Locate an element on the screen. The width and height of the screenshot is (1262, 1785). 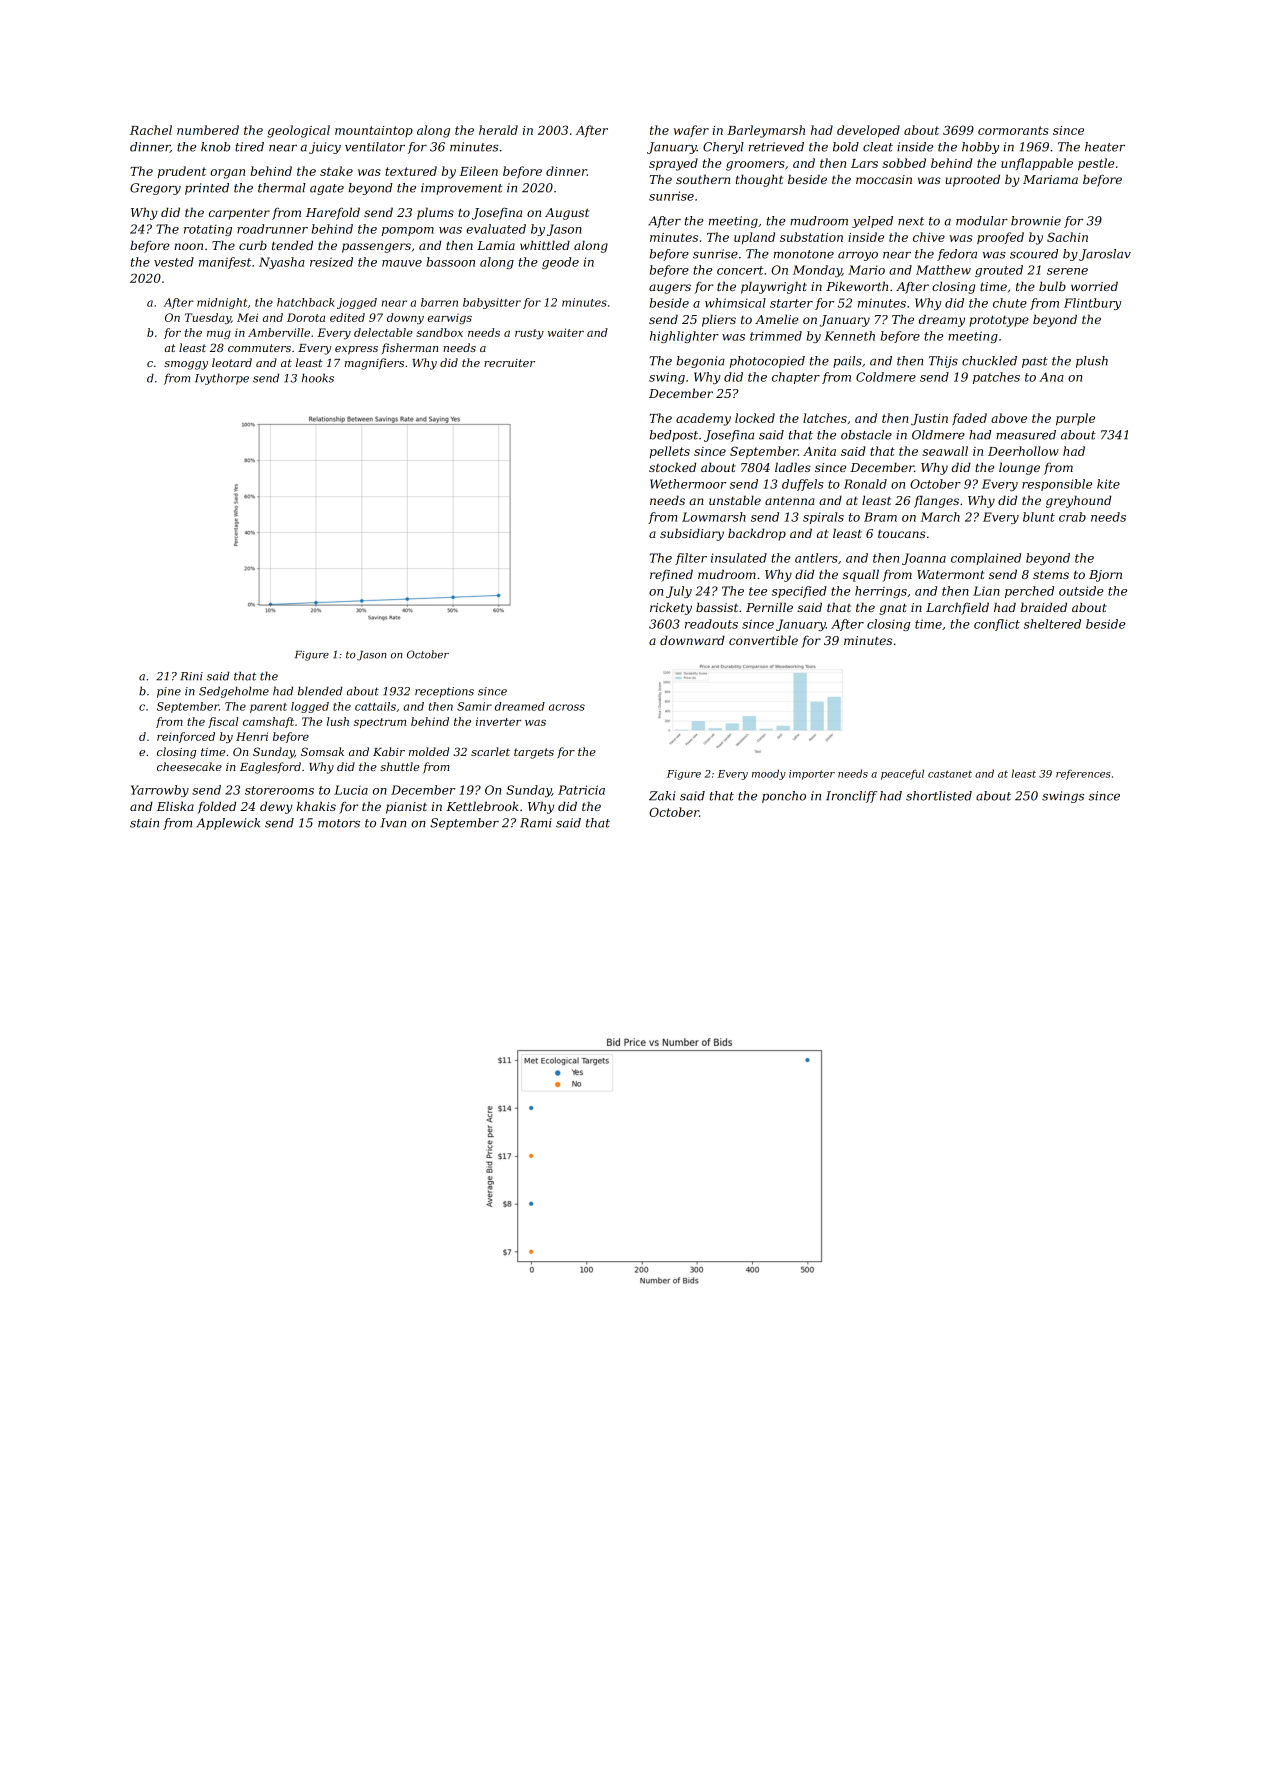
hooks is located at coordinates (318, 378).
